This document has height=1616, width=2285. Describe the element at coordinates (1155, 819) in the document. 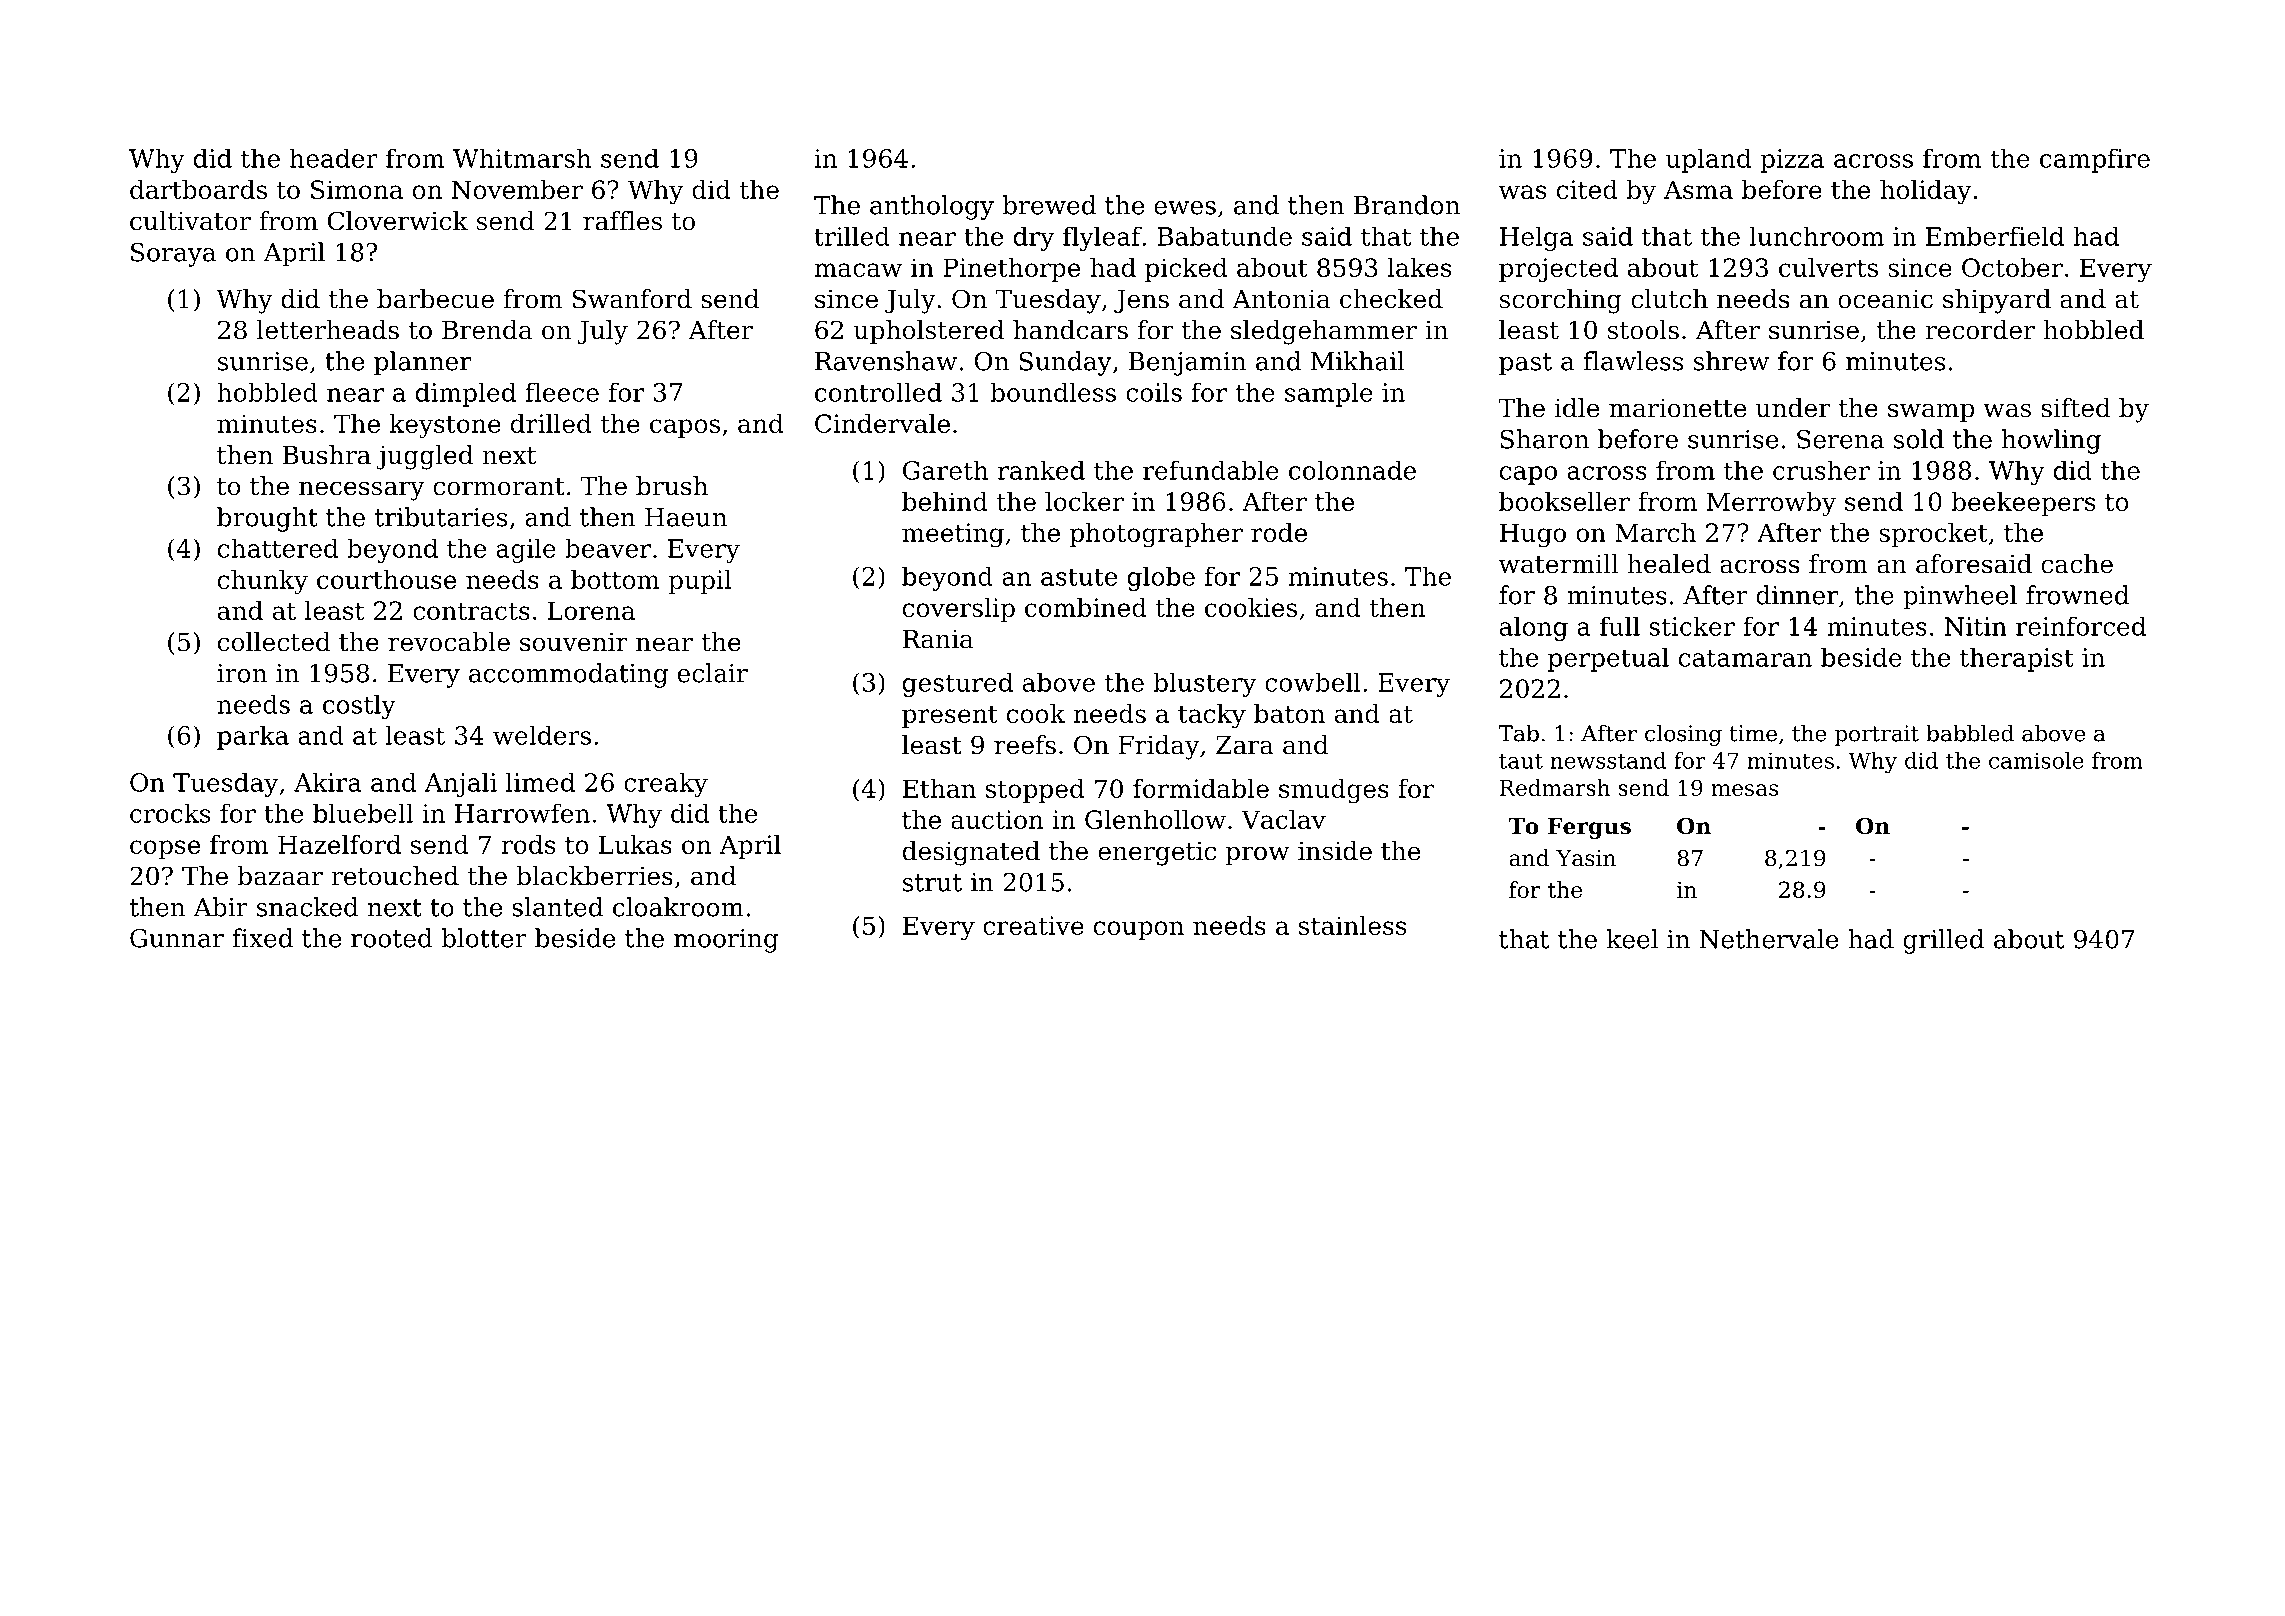

I see `Glenhollow` at that location.
